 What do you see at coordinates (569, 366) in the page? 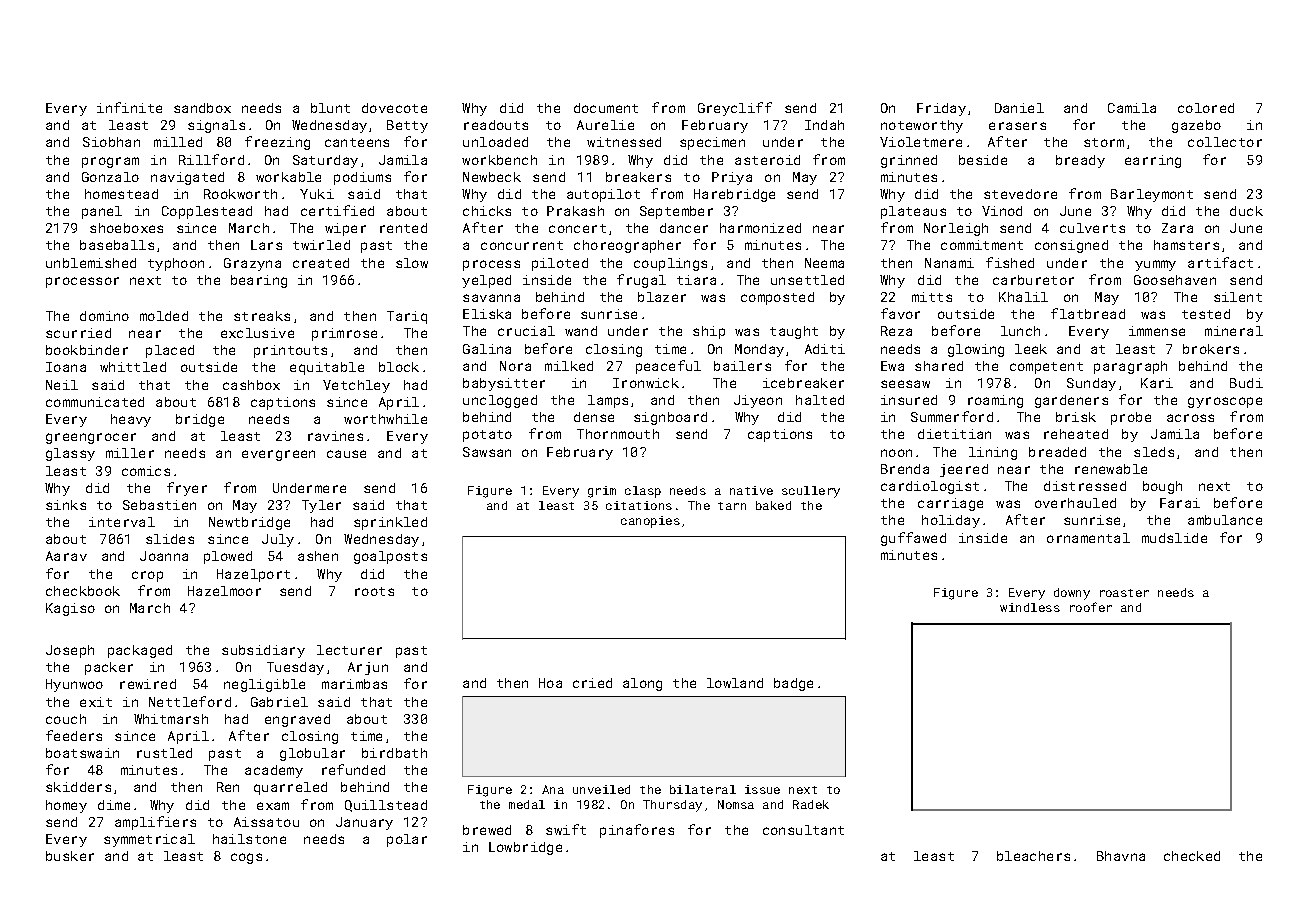
I see `milked` at bounding box center [569, 366].
